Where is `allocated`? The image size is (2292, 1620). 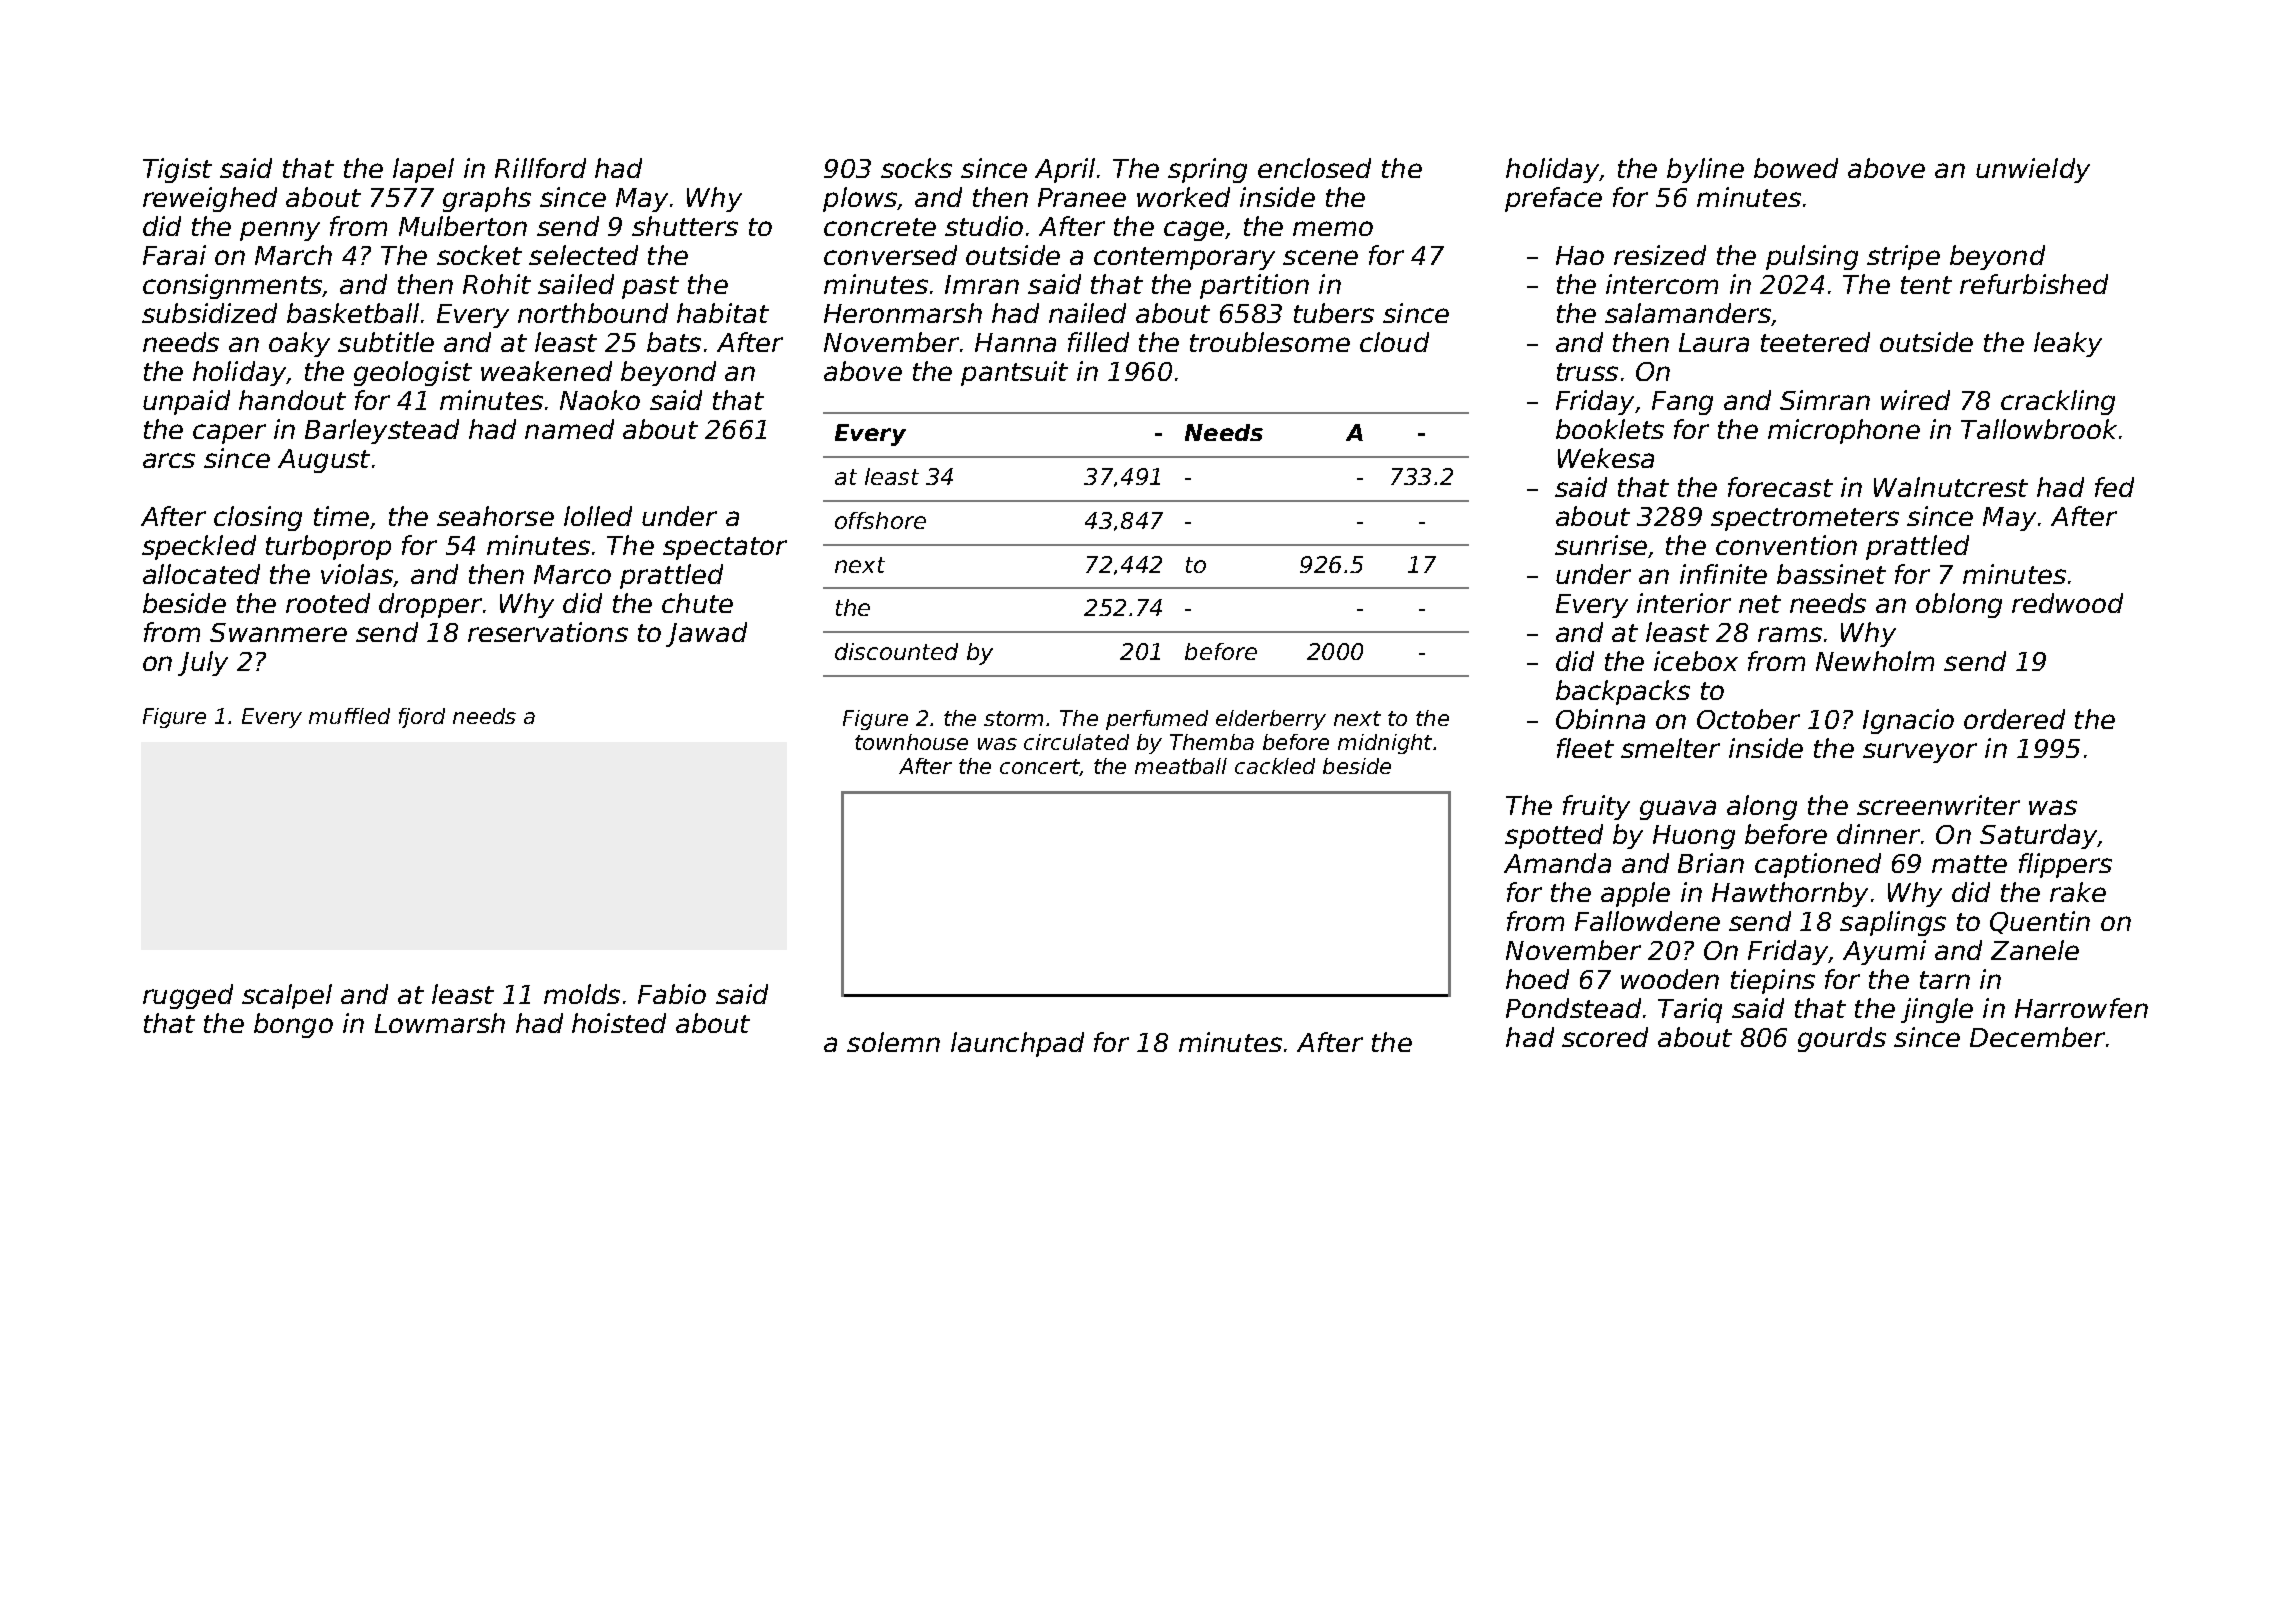 allocated is located at coordinates (201, 574).
